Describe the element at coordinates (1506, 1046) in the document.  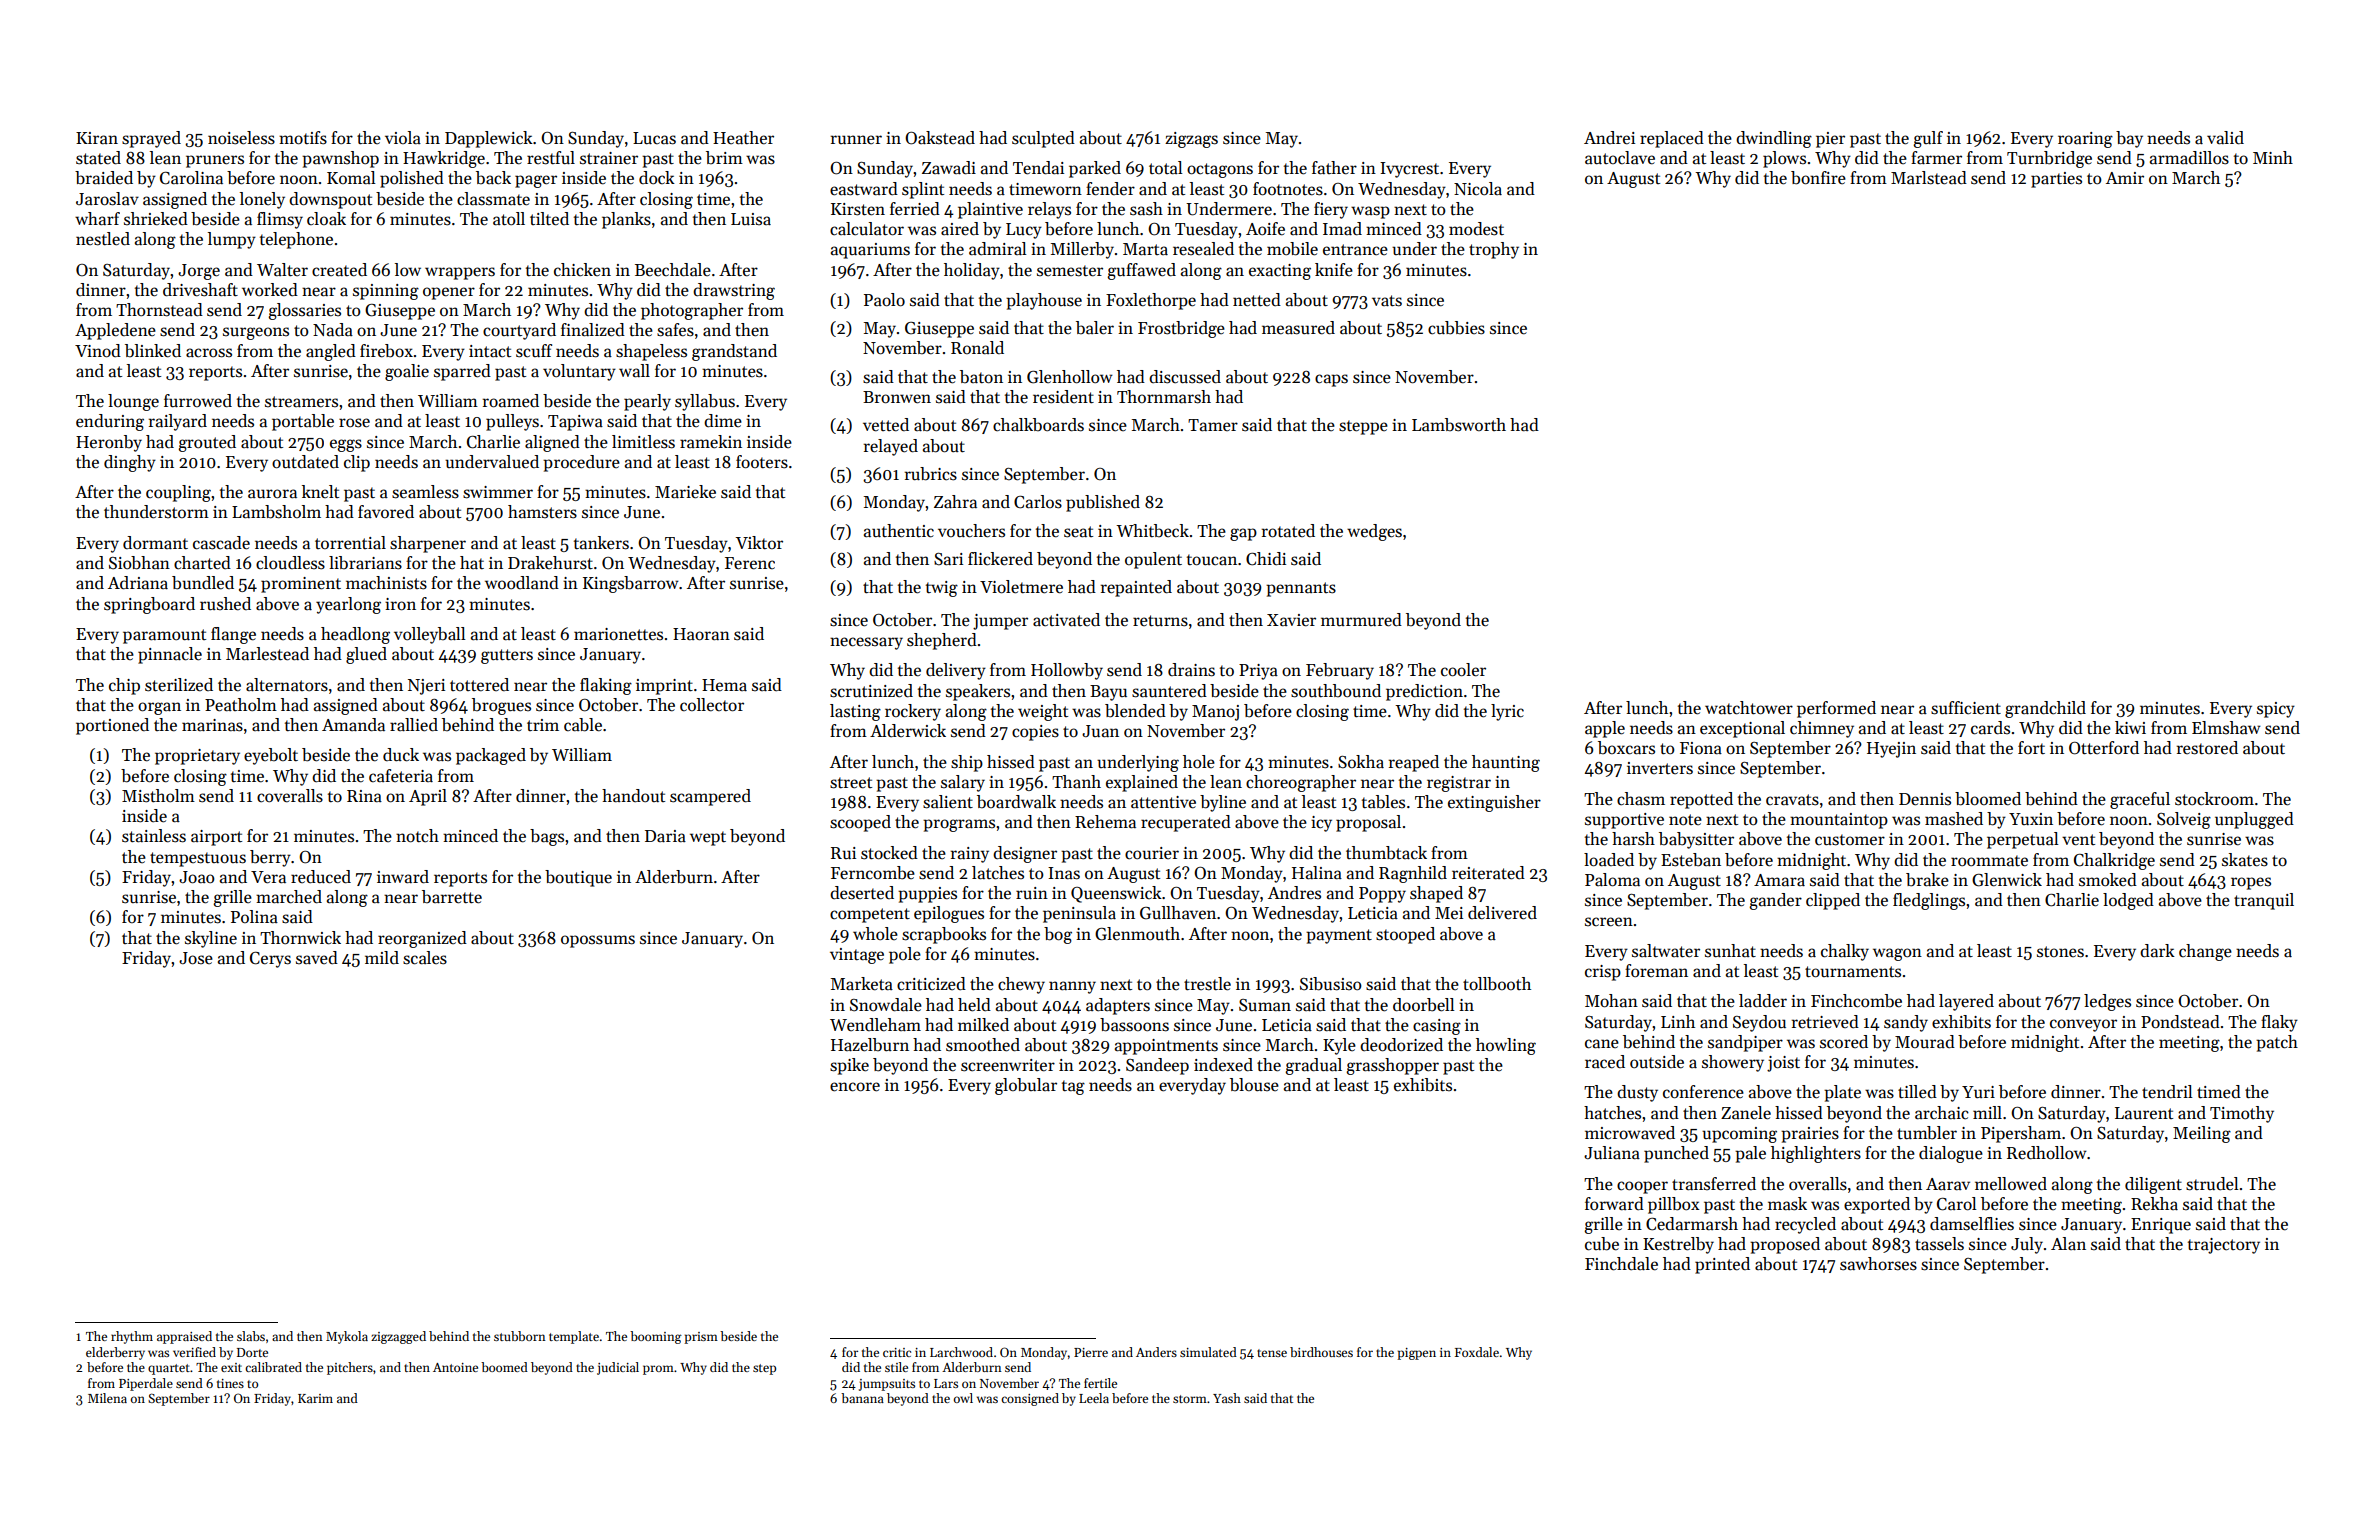
I see `howling` at that location.
